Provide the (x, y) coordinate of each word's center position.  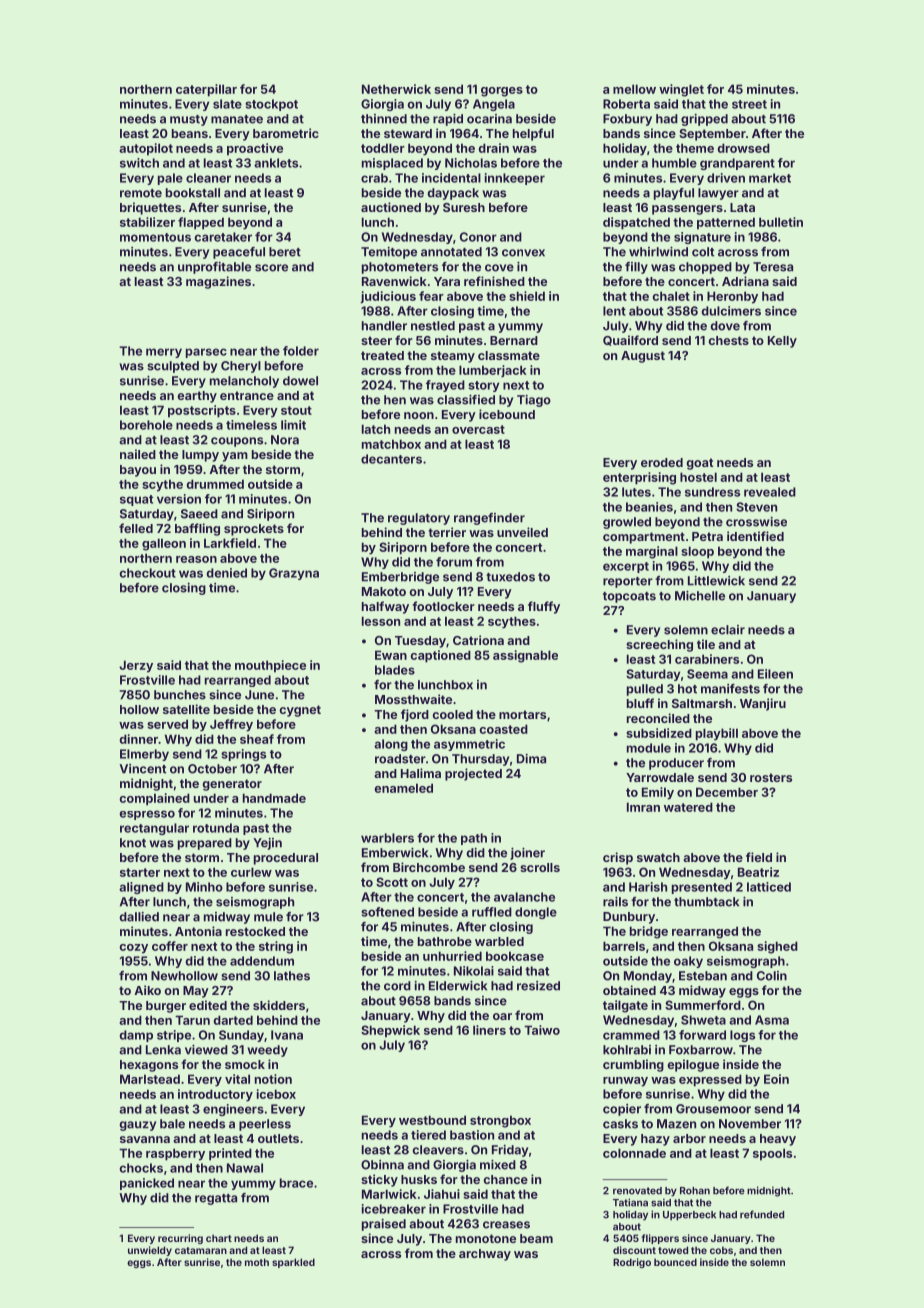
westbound (432, 1120)
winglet (681, 90)
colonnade (634, 1153)
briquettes (150, 208)
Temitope (389, 253)
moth (257, 1262)
